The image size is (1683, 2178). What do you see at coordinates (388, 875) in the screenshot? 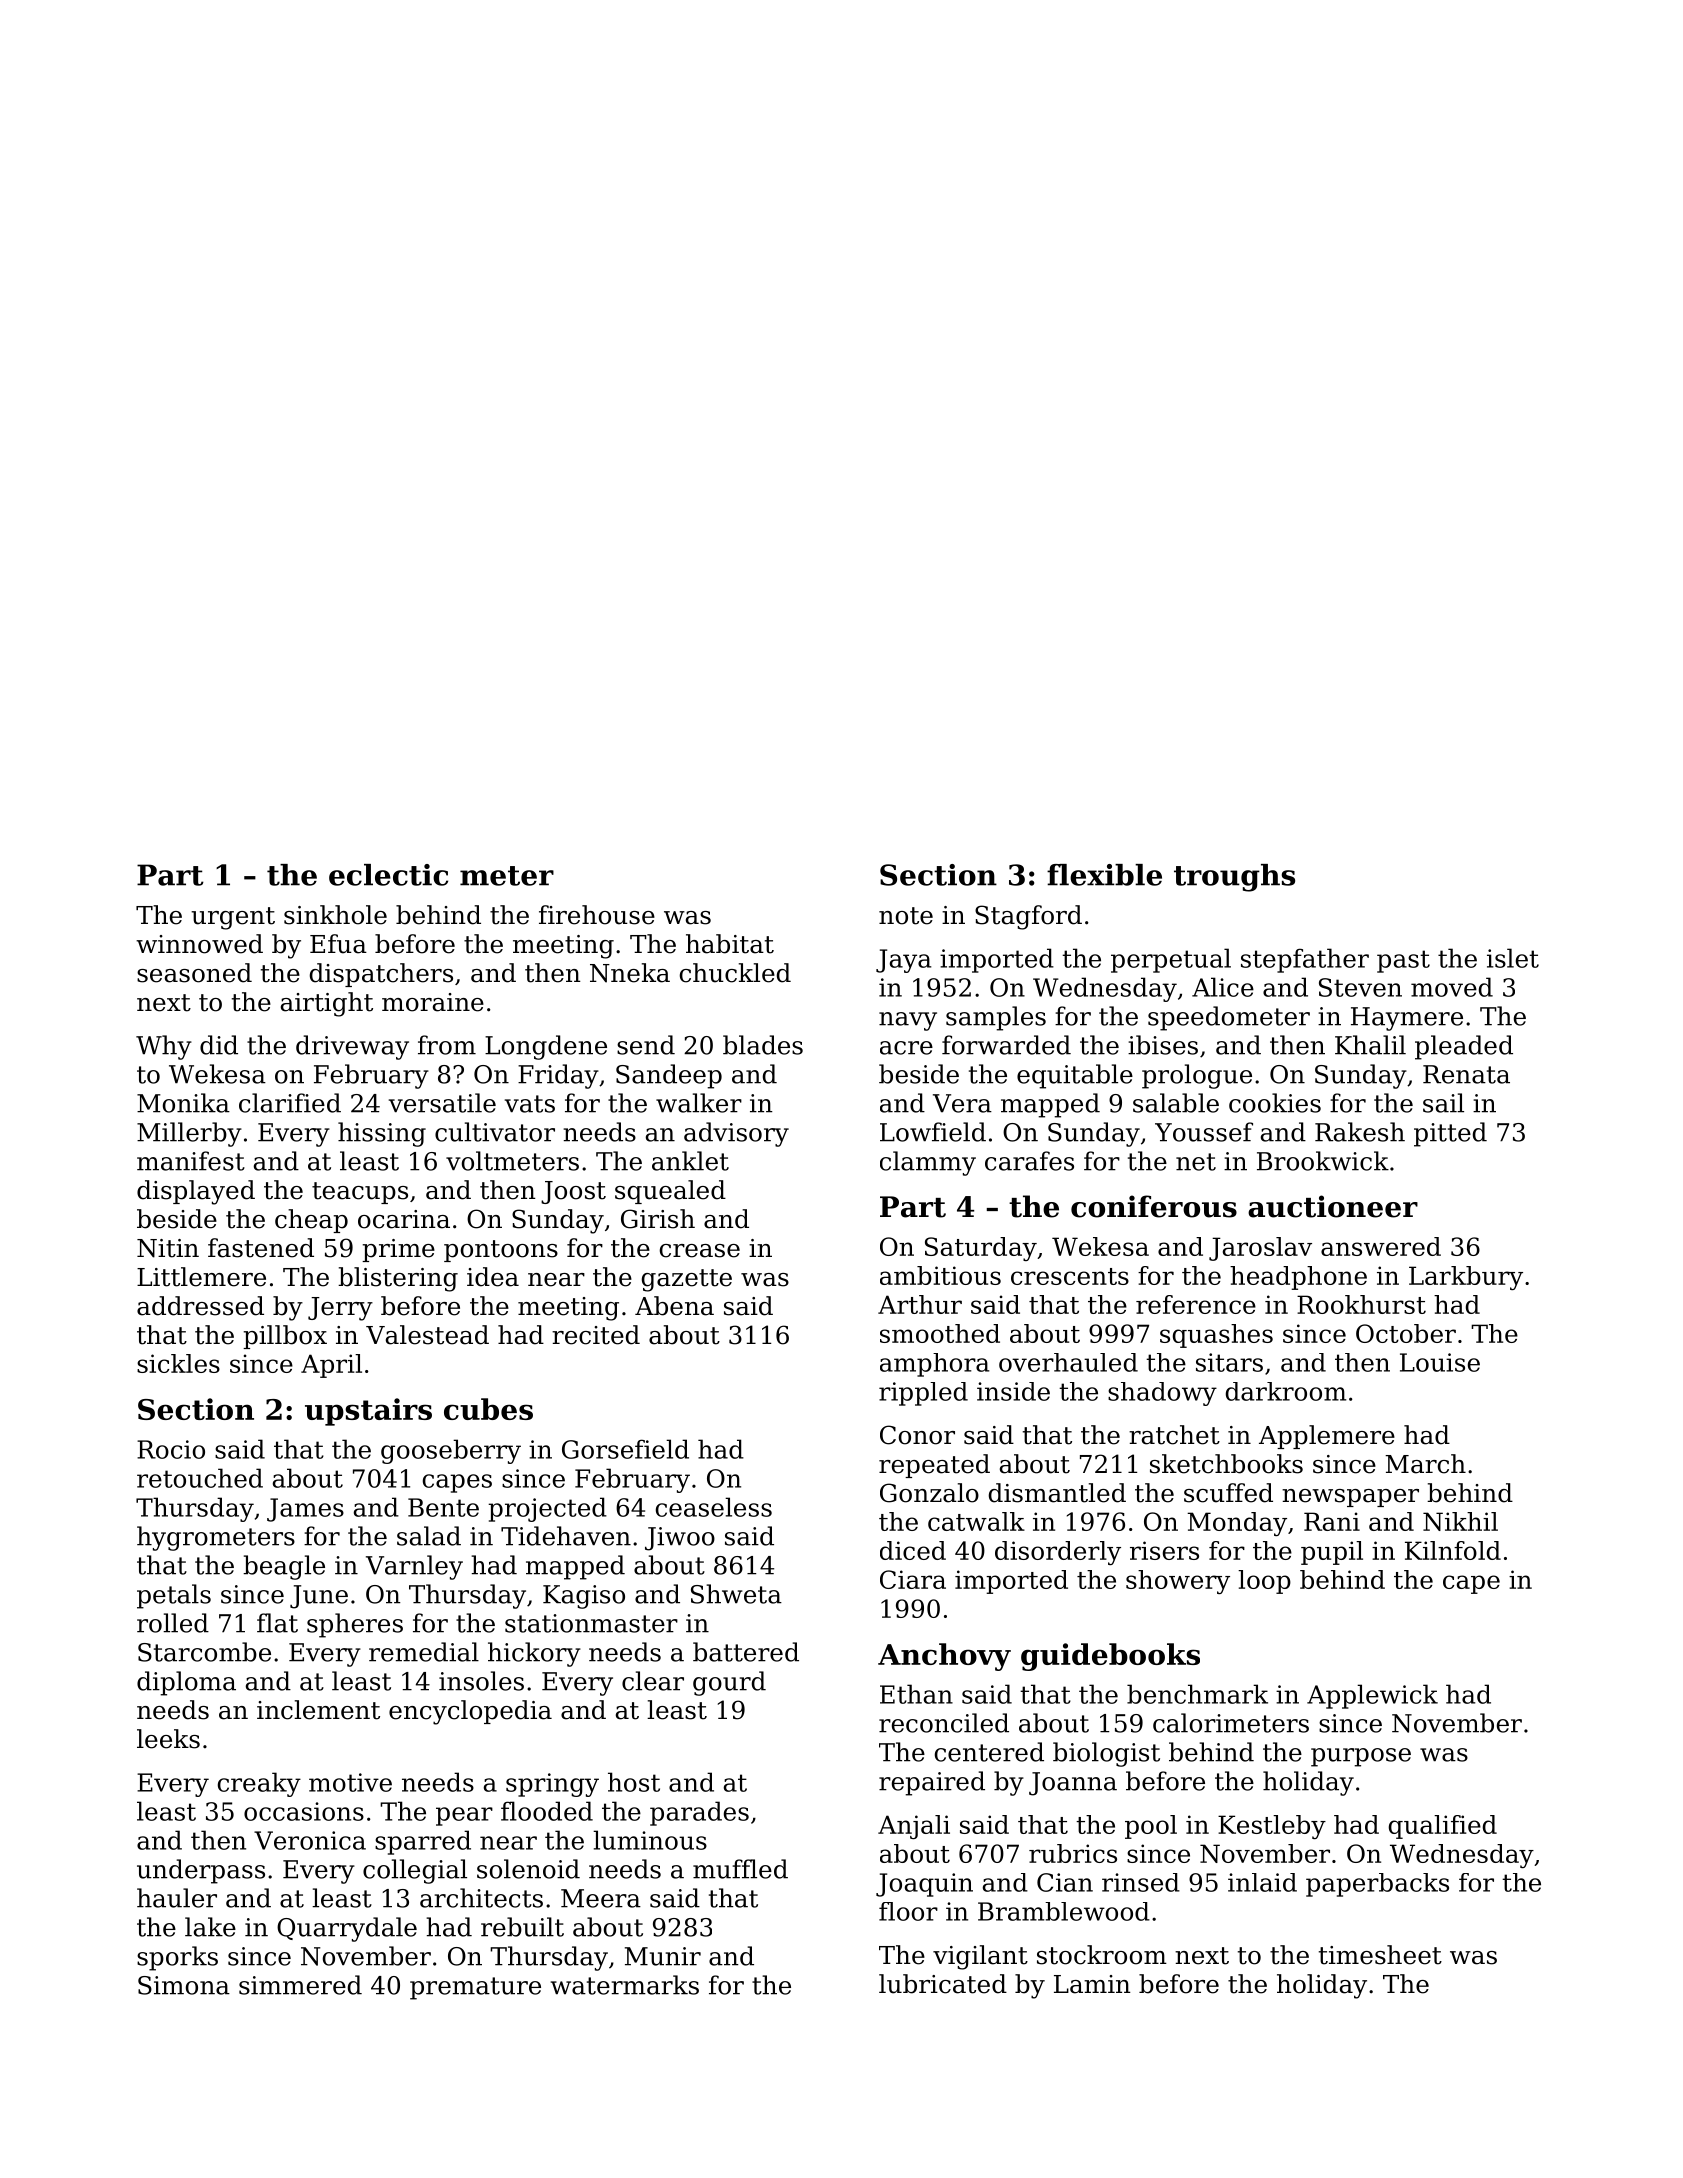
I see `eclectic` at bounding box center [388, 875].
